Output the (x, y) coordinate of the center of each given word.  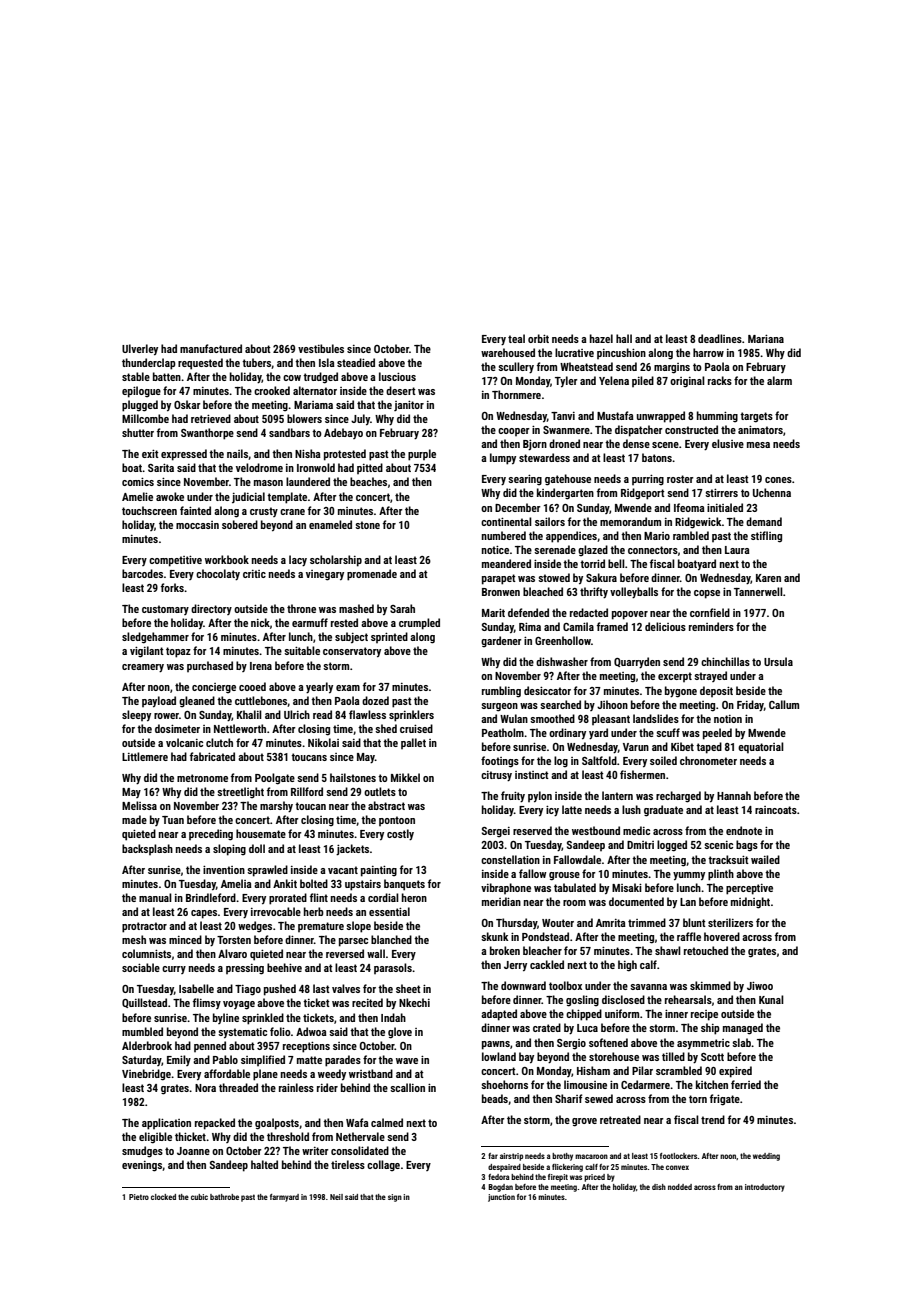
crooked (272, 390)
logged (672, 846)
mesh (134, 939)
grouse (564, 876)
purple (422, 455)
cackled (547, 964)
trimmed (647, 922)
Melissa (139, 805)
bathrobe (224, 1197)
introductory (765, 1188)
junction (501, 1198)
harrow (708, 352)
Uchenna (772, 492)
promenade (372, 575)
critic (254, 574)
